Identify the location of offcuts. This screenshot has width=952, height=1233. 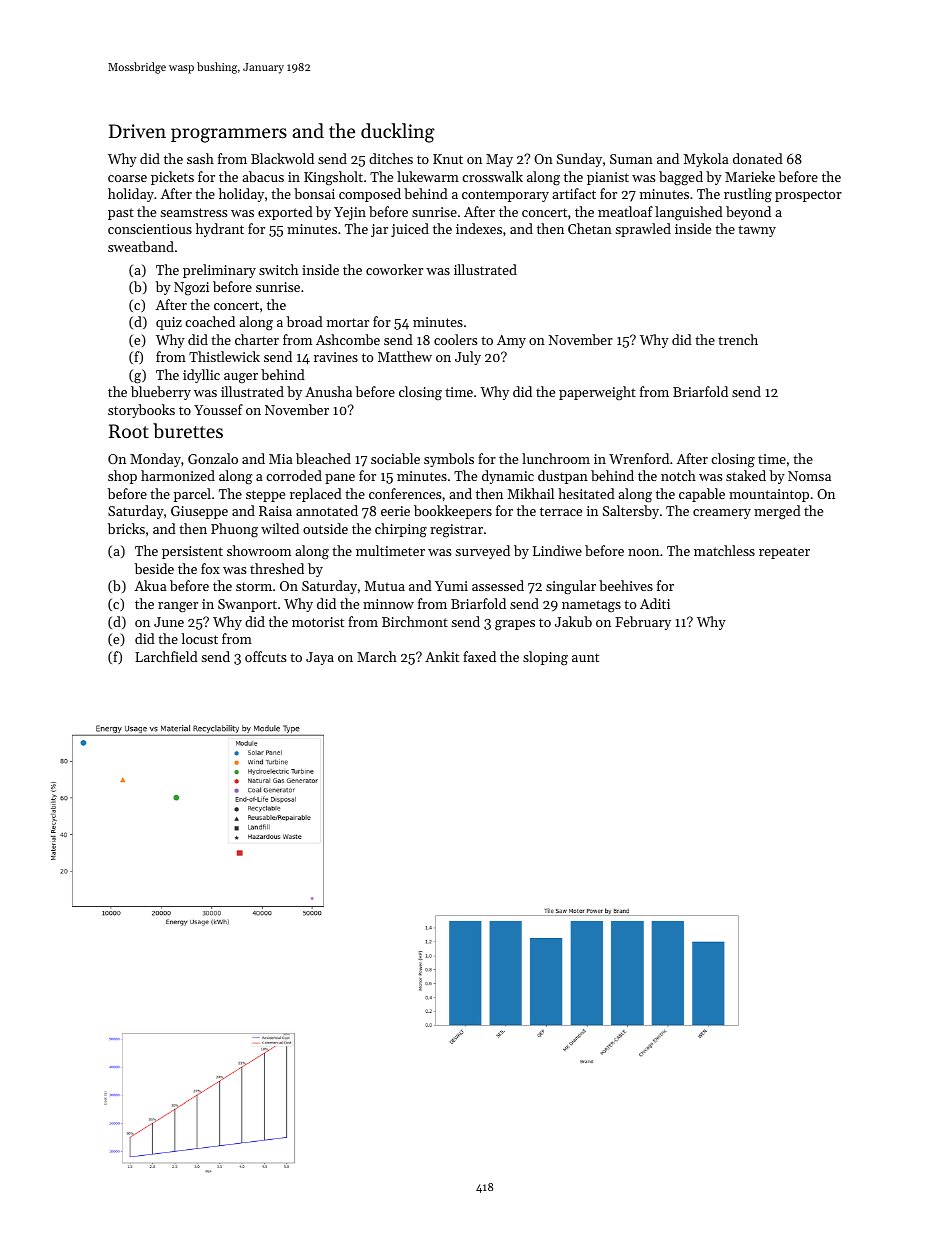
(265, 656).
